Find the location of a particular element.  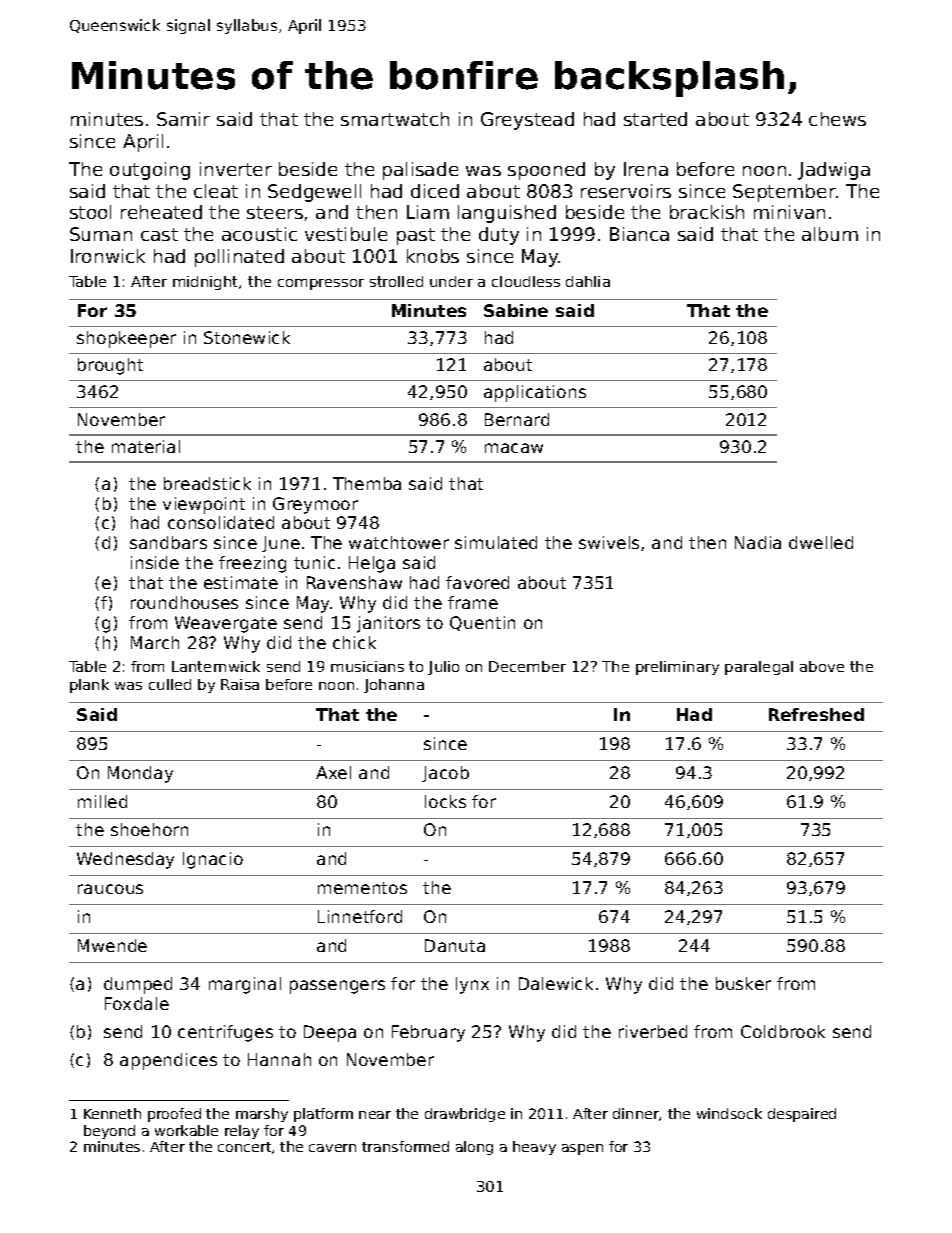

macaw is located at coordinates (514, 448).
